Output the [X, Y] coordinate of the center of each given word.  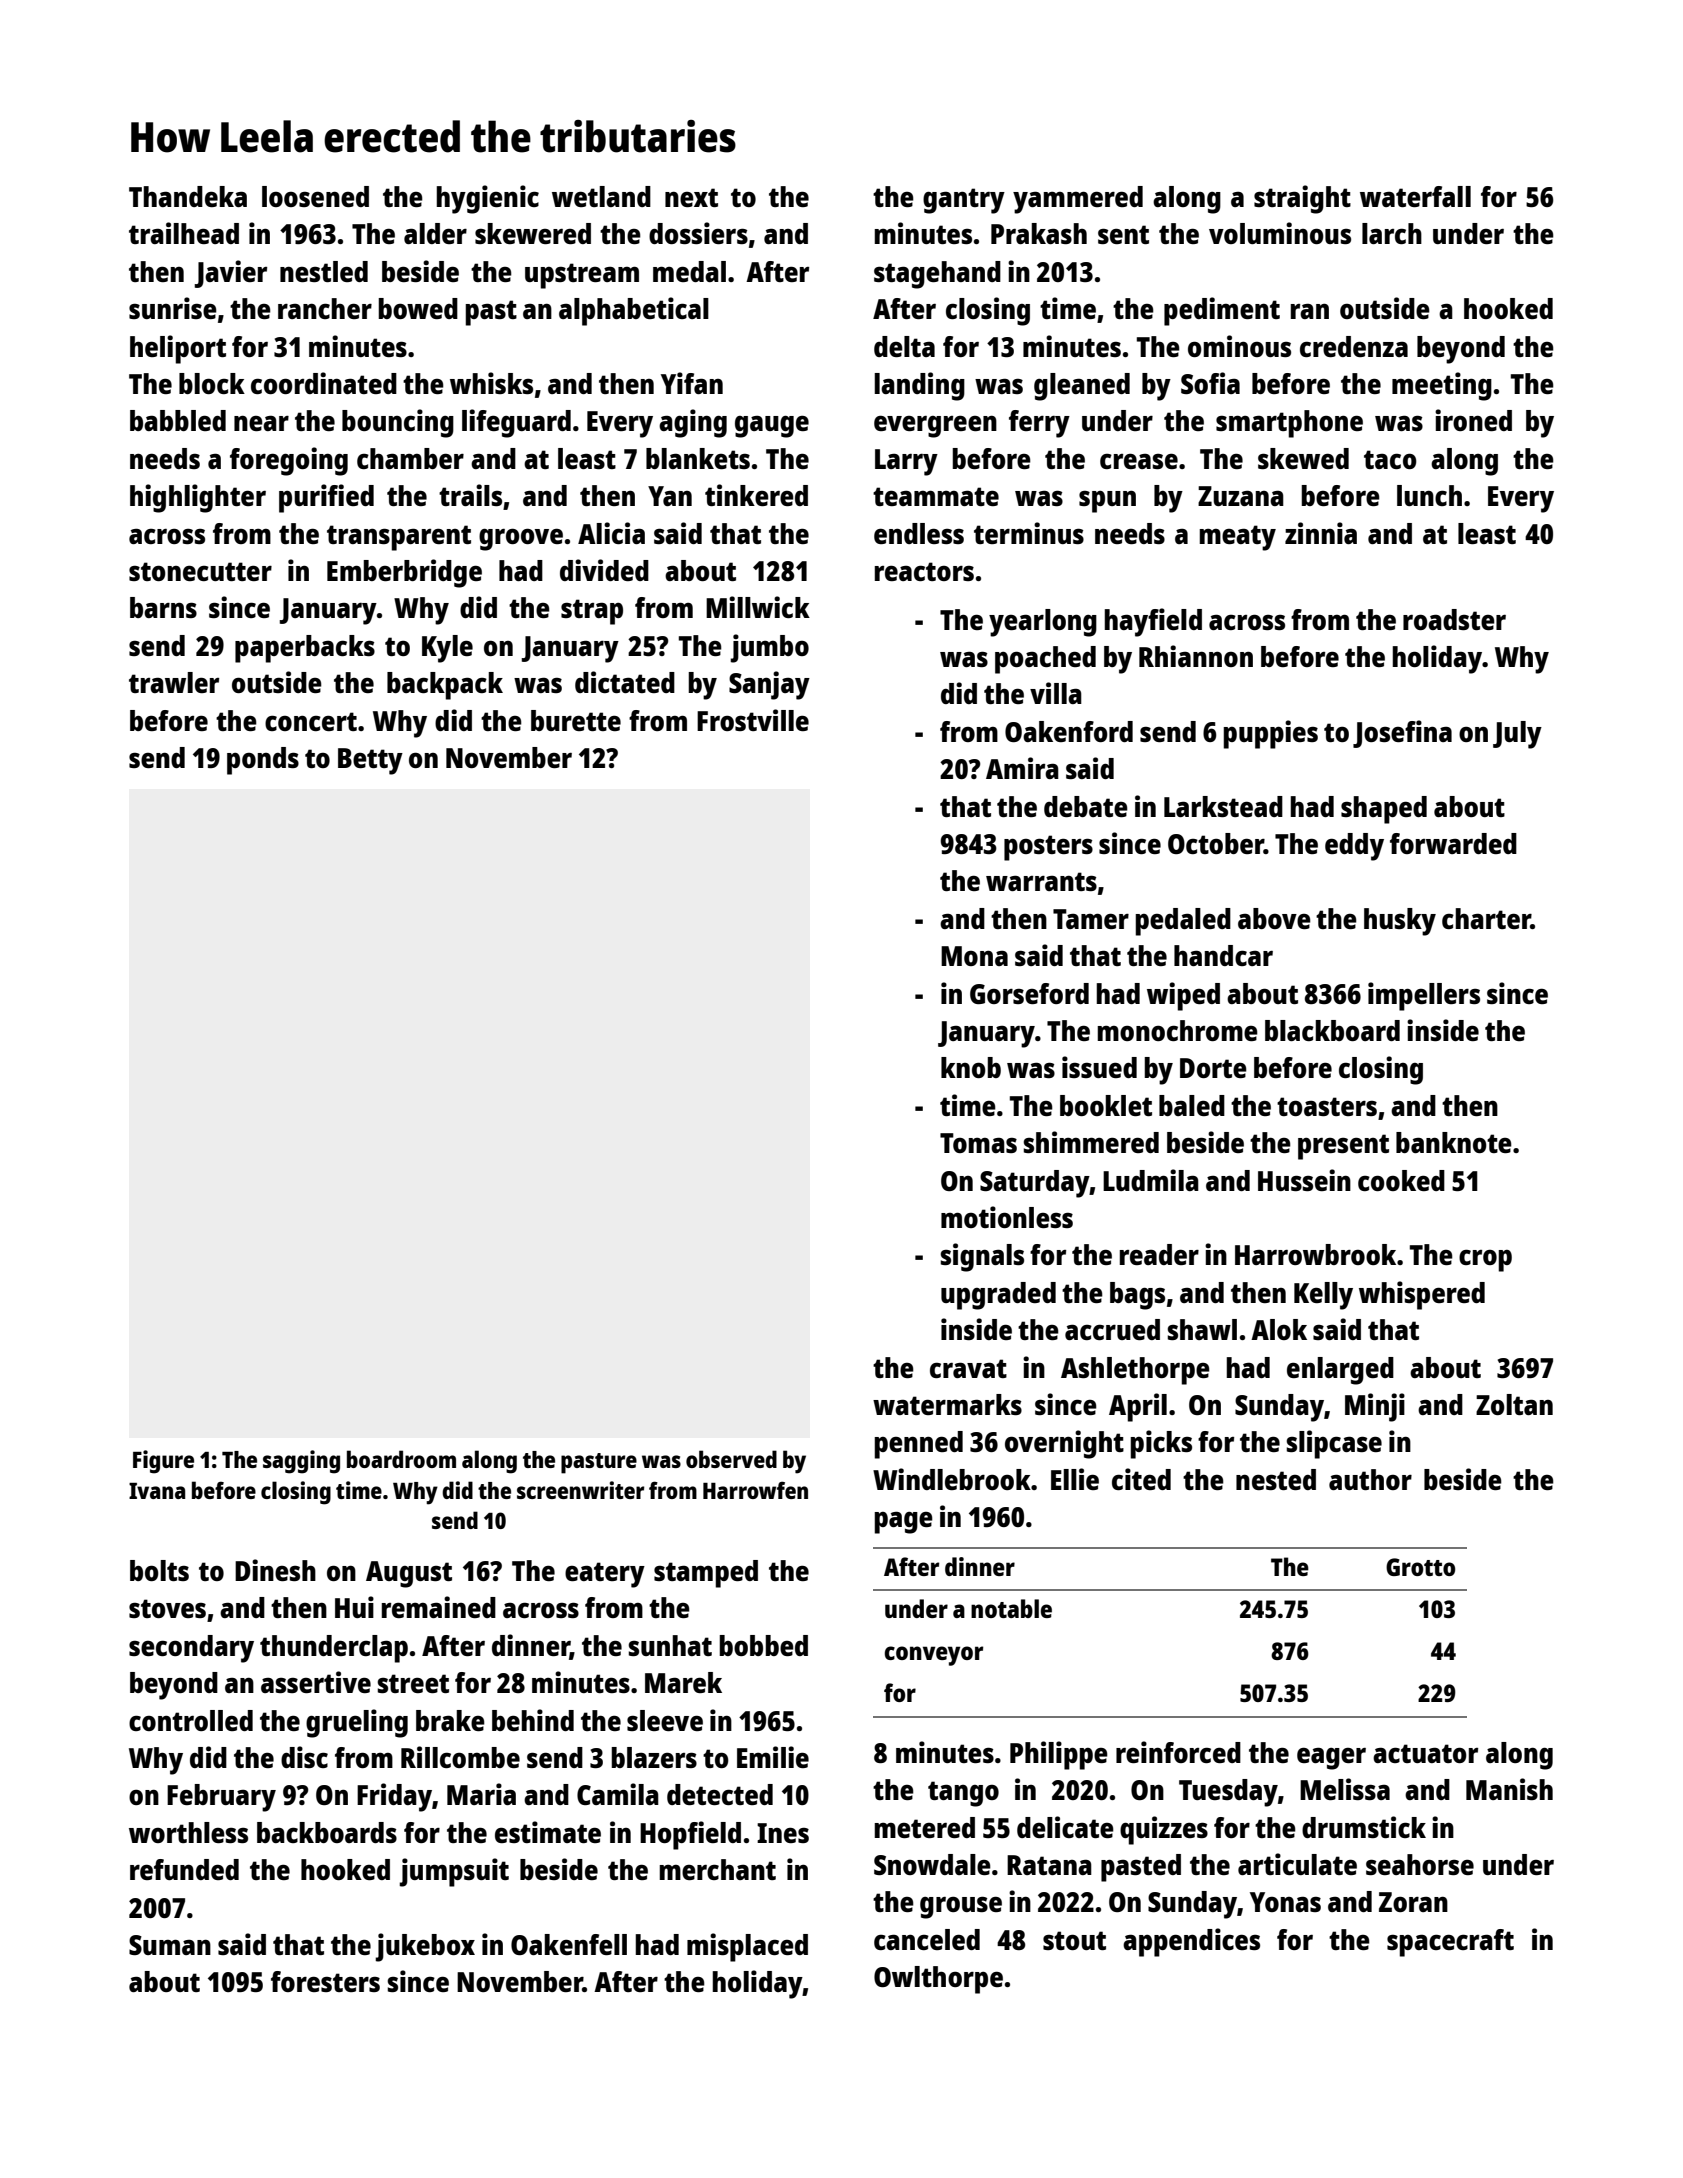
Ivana [157, 1491]
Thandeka [188, 196]
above [1274, 918]
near [261, 423]
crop [1485, 1260]
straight [1302, 199]
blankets [698, 458]
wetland [601, 196]
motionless [1007, 1217]
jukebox [425, 1947]
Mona [974, 956]
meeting [1442, 386]
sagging [301, 1462]
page [903, 1522]
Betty [370, 761]
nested [1276, 1479]
